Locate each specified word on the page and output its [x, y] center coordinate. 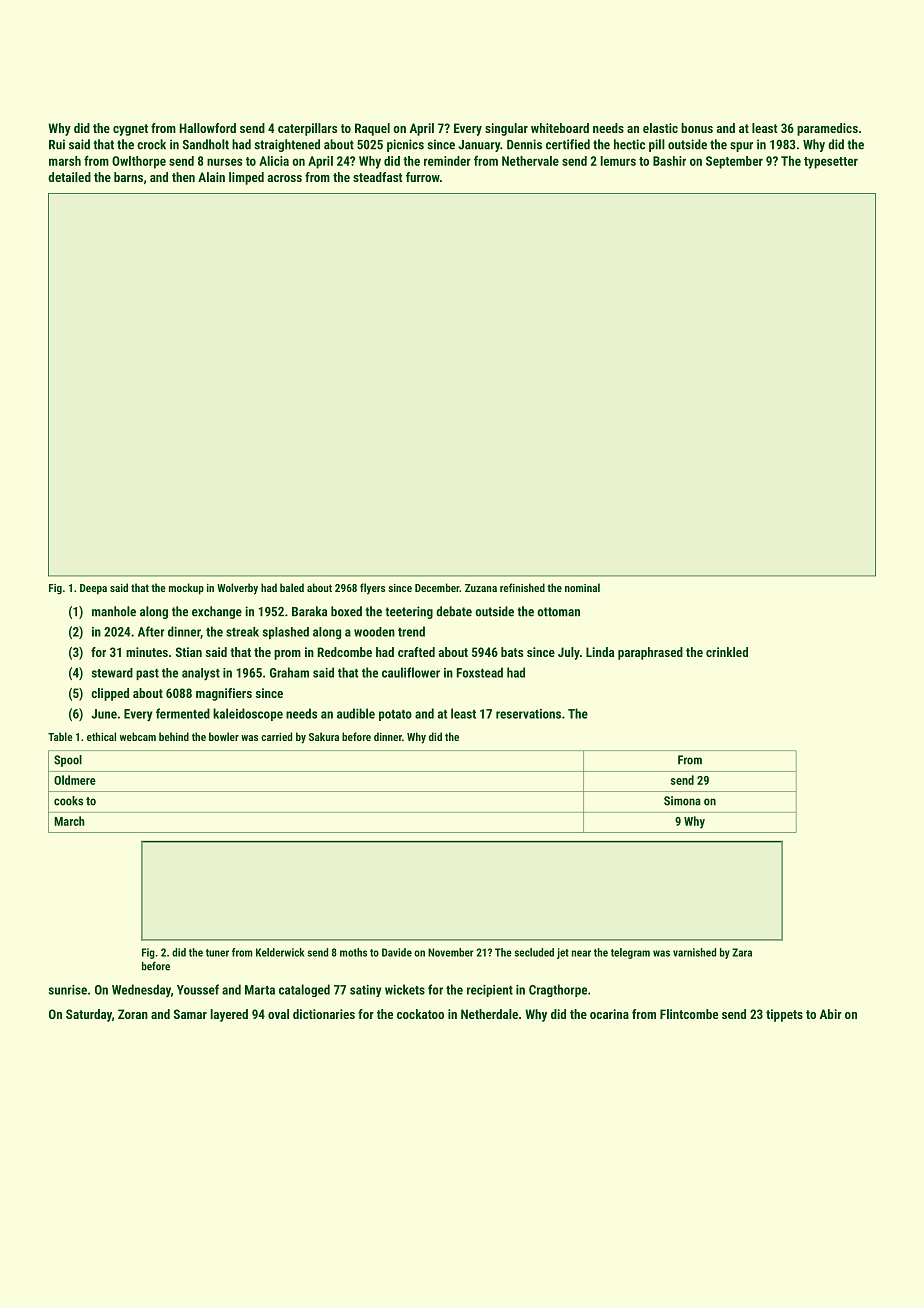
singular [506, 129]
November [450, 952]
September [734, 162]
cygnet [130, 130]
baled [292, 587]
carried [276, 736]
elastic [660, 128]
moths [353, 952]
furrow [423, 177]
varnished [694, 952]
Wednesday [141, 990]
